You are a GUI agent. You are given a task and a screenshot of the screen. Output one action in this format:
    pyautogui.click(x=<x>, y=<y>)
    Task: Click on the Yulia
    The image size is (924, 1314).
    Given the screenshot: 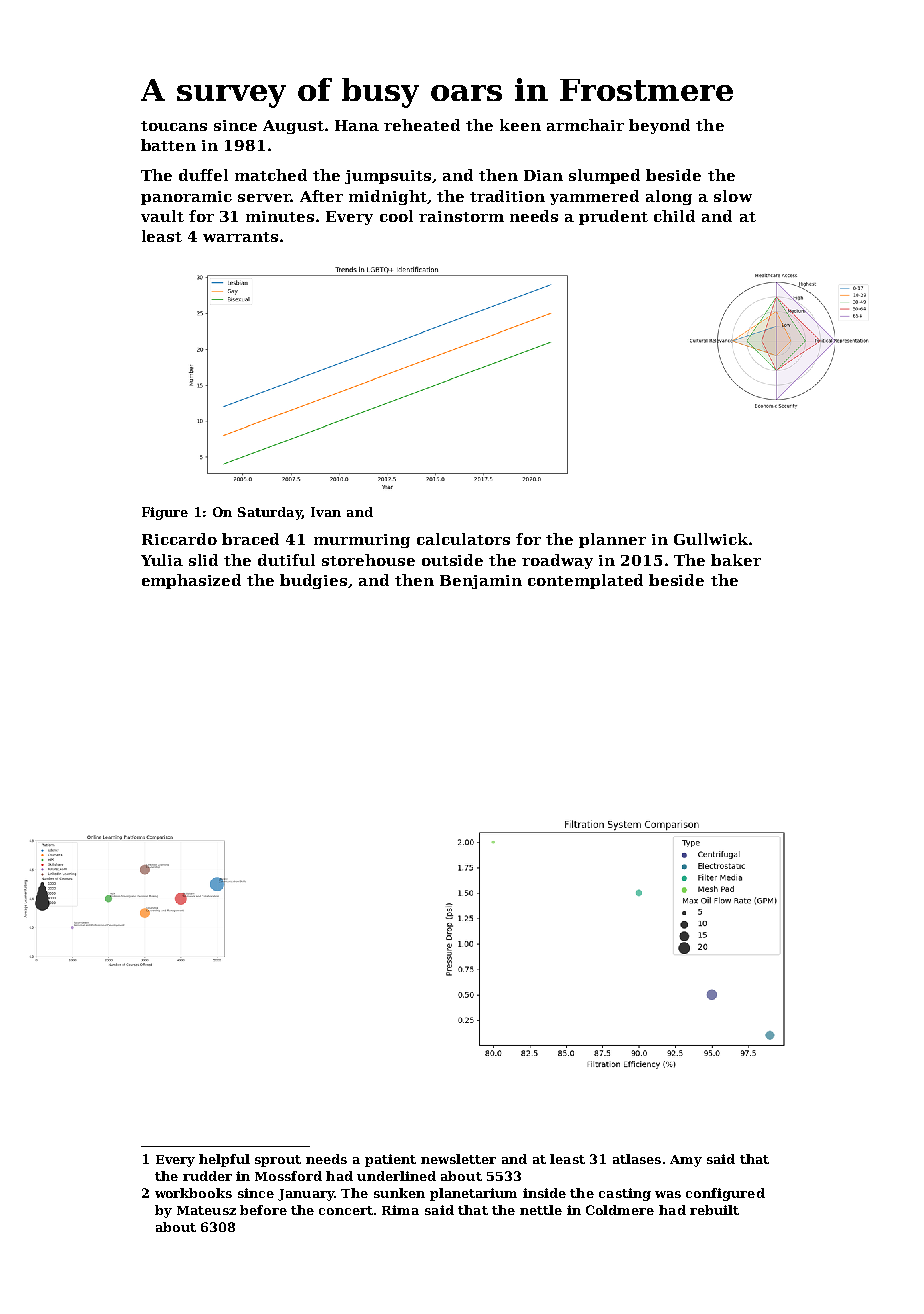 What is the action you would take?
    pyautogui.click(x=162, y=560)
